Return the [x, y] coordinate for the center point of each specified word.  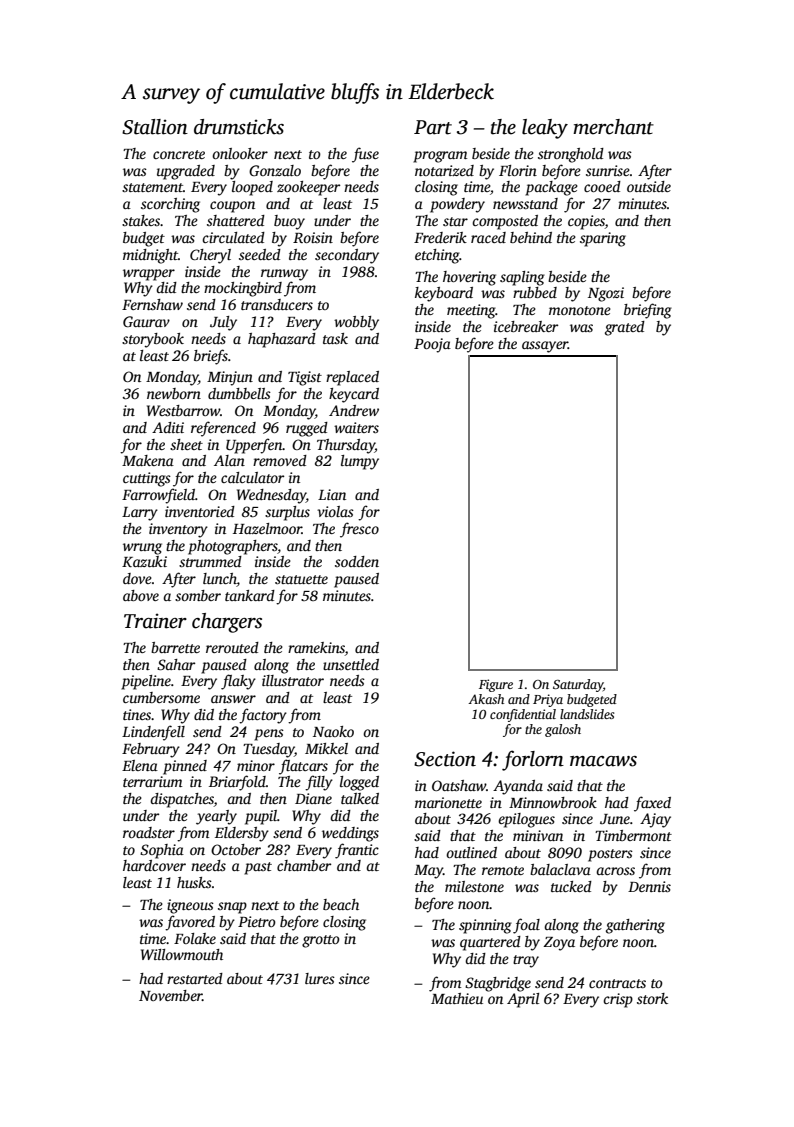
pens [269, 735]
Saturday [578, 685]
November [171, 995]
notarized [444, 170]
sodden [357, 561]
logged [359, 783]
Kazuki [144, 561]
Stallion [155, 127]
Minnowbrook [553, 802]
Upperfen [254, 446]
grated [625, 328]
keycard [354, 395]
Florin [518, 170]
